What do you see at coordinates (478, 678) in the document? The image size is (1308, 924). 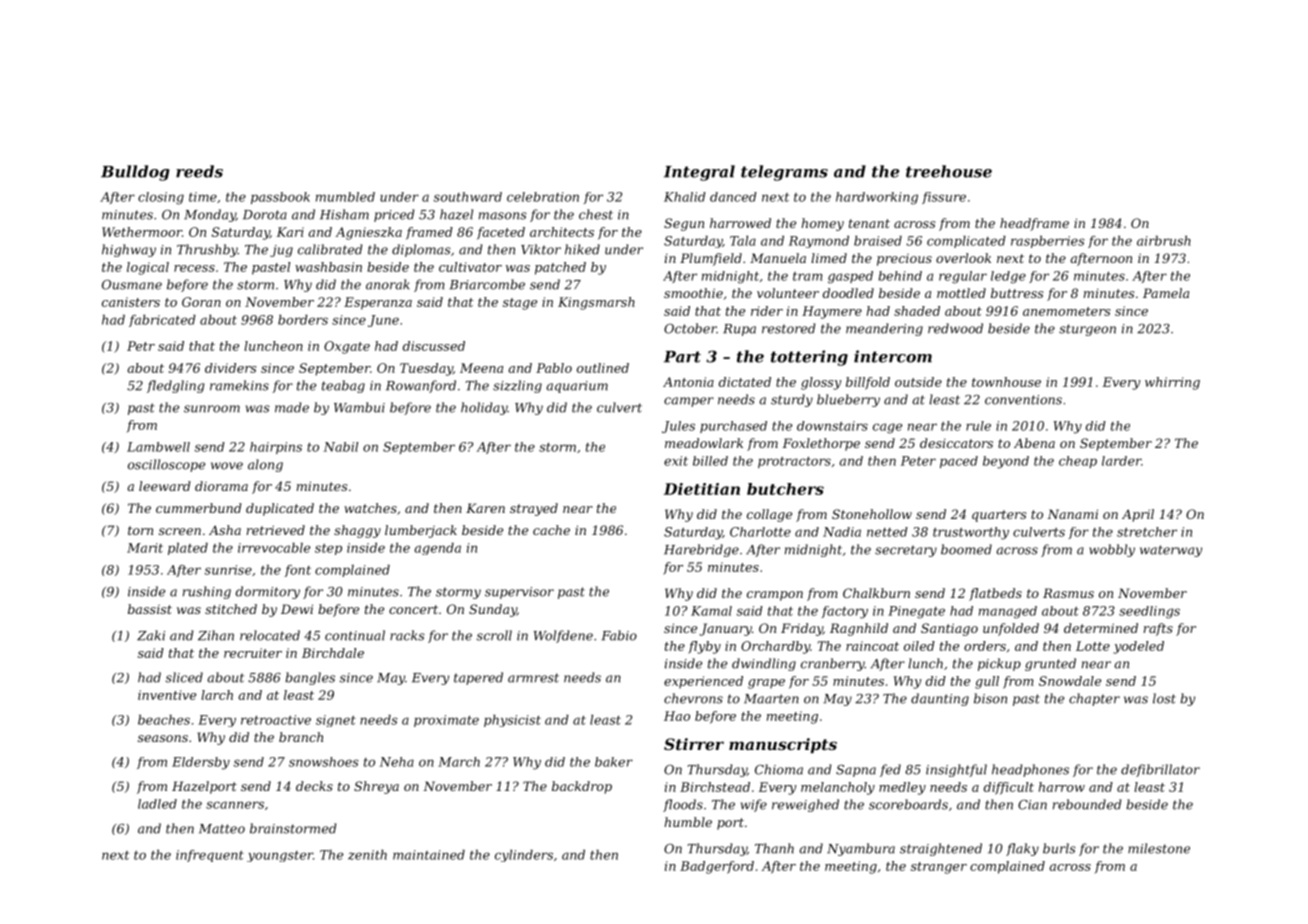 I see `tapered` at bounding box center [478, 678].
